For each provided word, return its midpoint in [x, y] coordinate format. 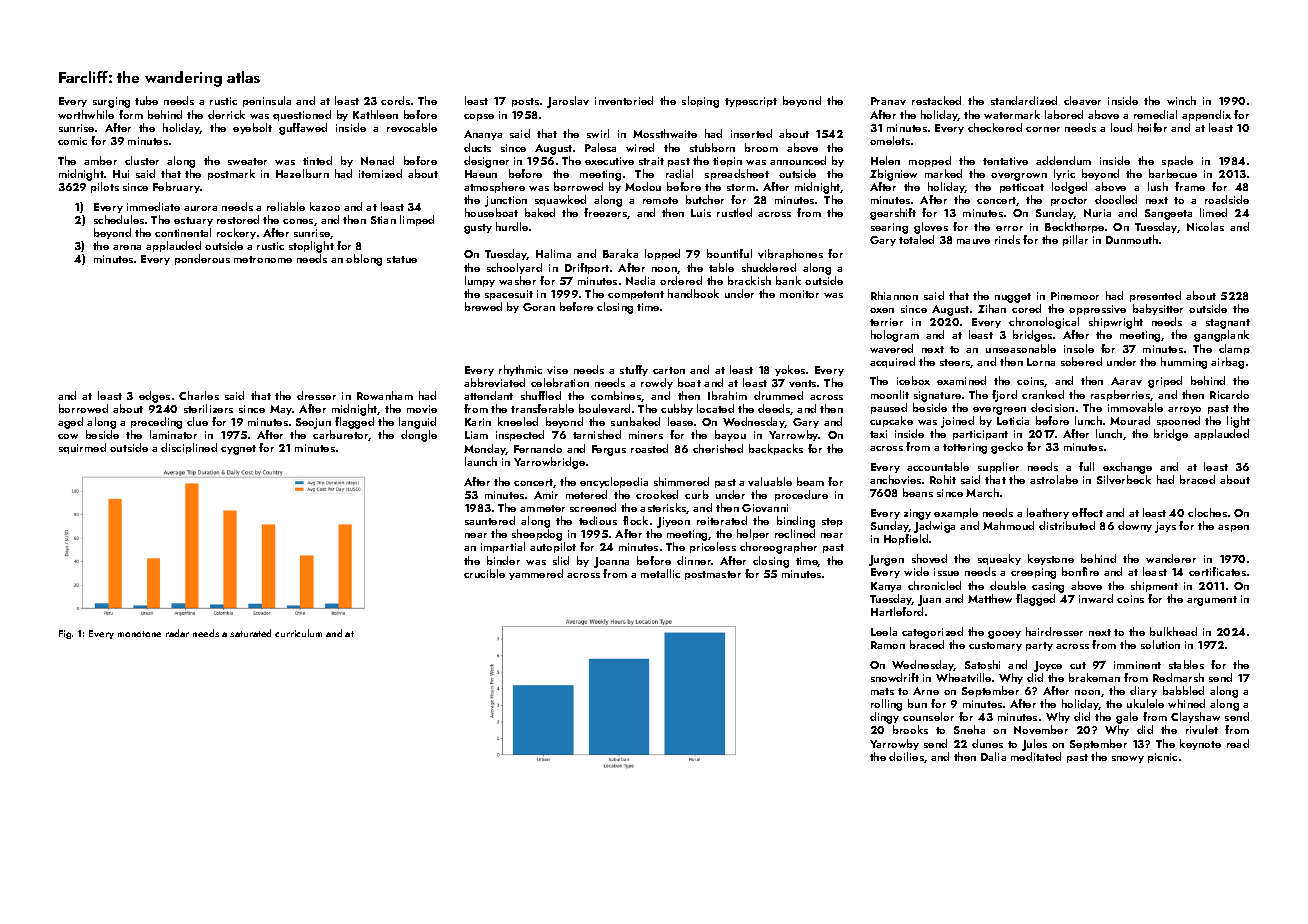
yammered [536, 574]
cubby [677, 409]
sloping [700, 102]
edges [154, 397]
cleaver [1082, 100]
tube [146, 100]
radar [177, 633]
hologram [895, 336]
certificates [1217, 571]
